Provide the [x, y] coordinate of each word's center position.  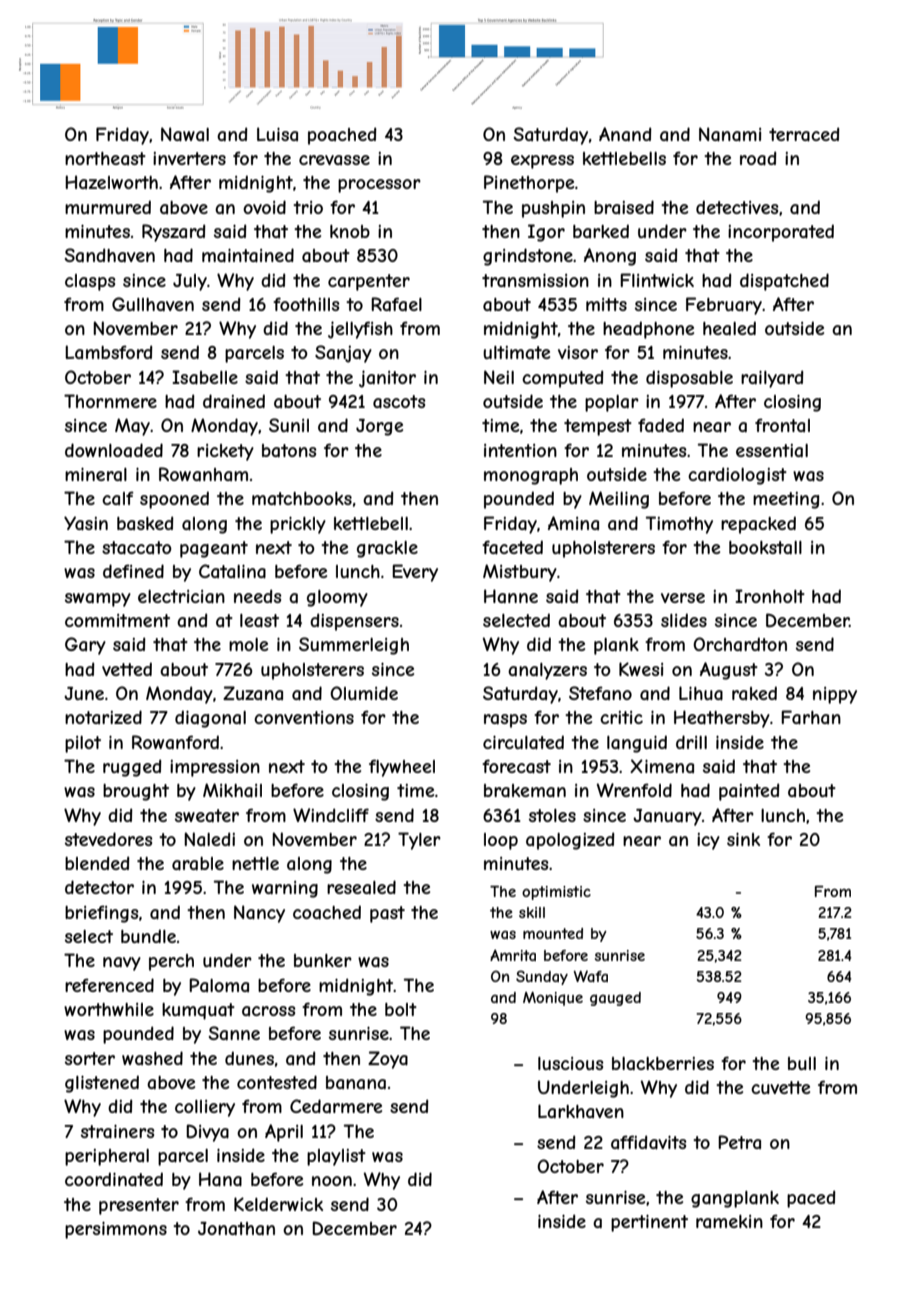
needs [258, 596]
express [542, 162]
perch [171, 962]
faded [661, 425]
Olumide [364, 693]
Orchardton [740, 644]
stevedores [109, 839]
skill [532, 912]
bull [802, 1063]
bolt [401, 1009]
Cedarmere [336, 1106]
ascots [399, 402]
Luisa [277, 134]
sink [743, 839]
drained [234, 401]
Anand [625, 134]
